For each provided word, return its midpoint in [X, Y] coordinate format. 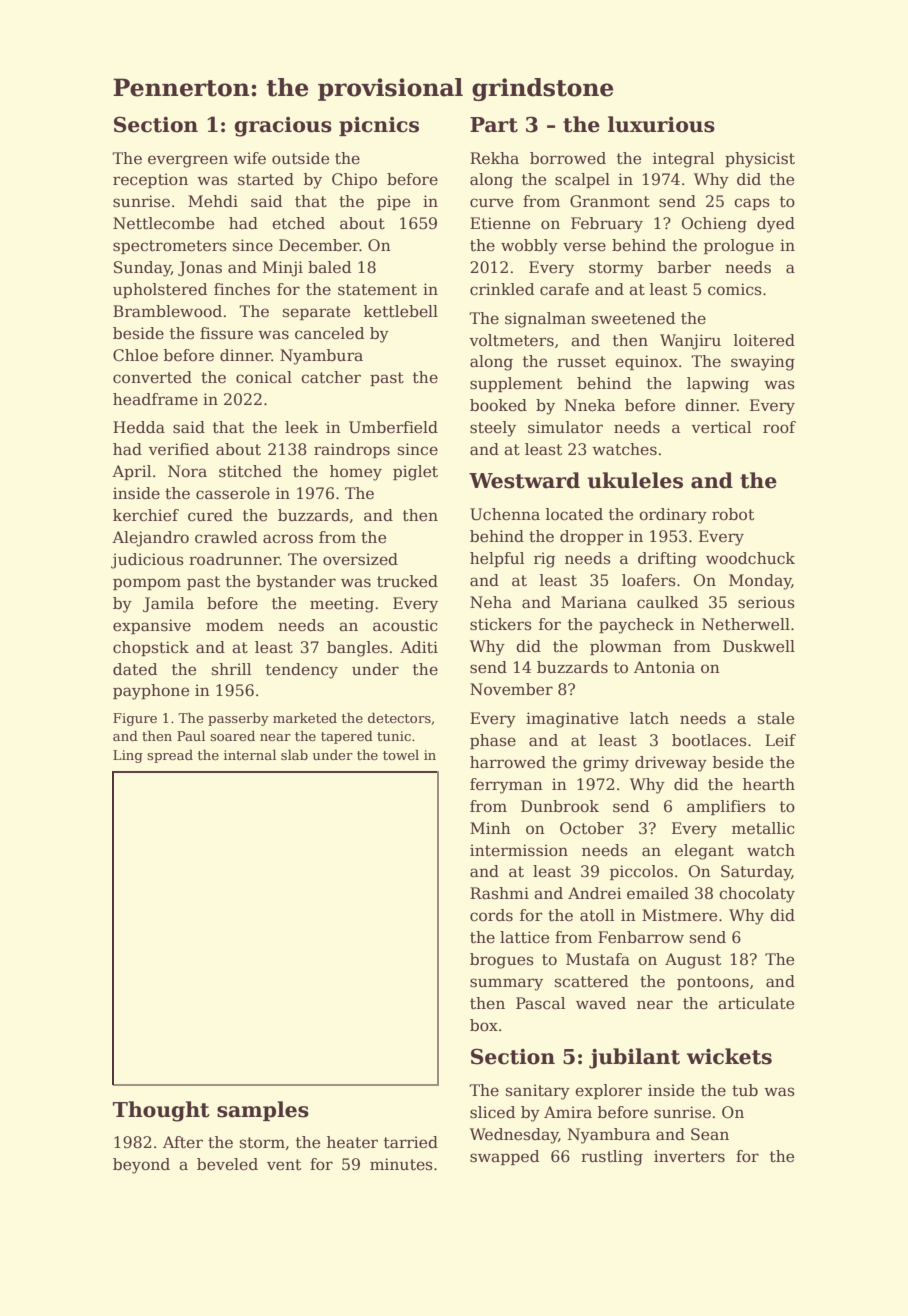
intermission [519, 850]
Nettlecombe [163, 223]
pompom [147, 584]
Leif [780, 740]
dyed [776, 225]
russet [581, 362]
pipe [393, 202]
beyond [141, 1166]
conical [264, 377]
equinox [646, 362]
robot [733, 514]
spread [170, 756]
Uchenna [505, 514]
